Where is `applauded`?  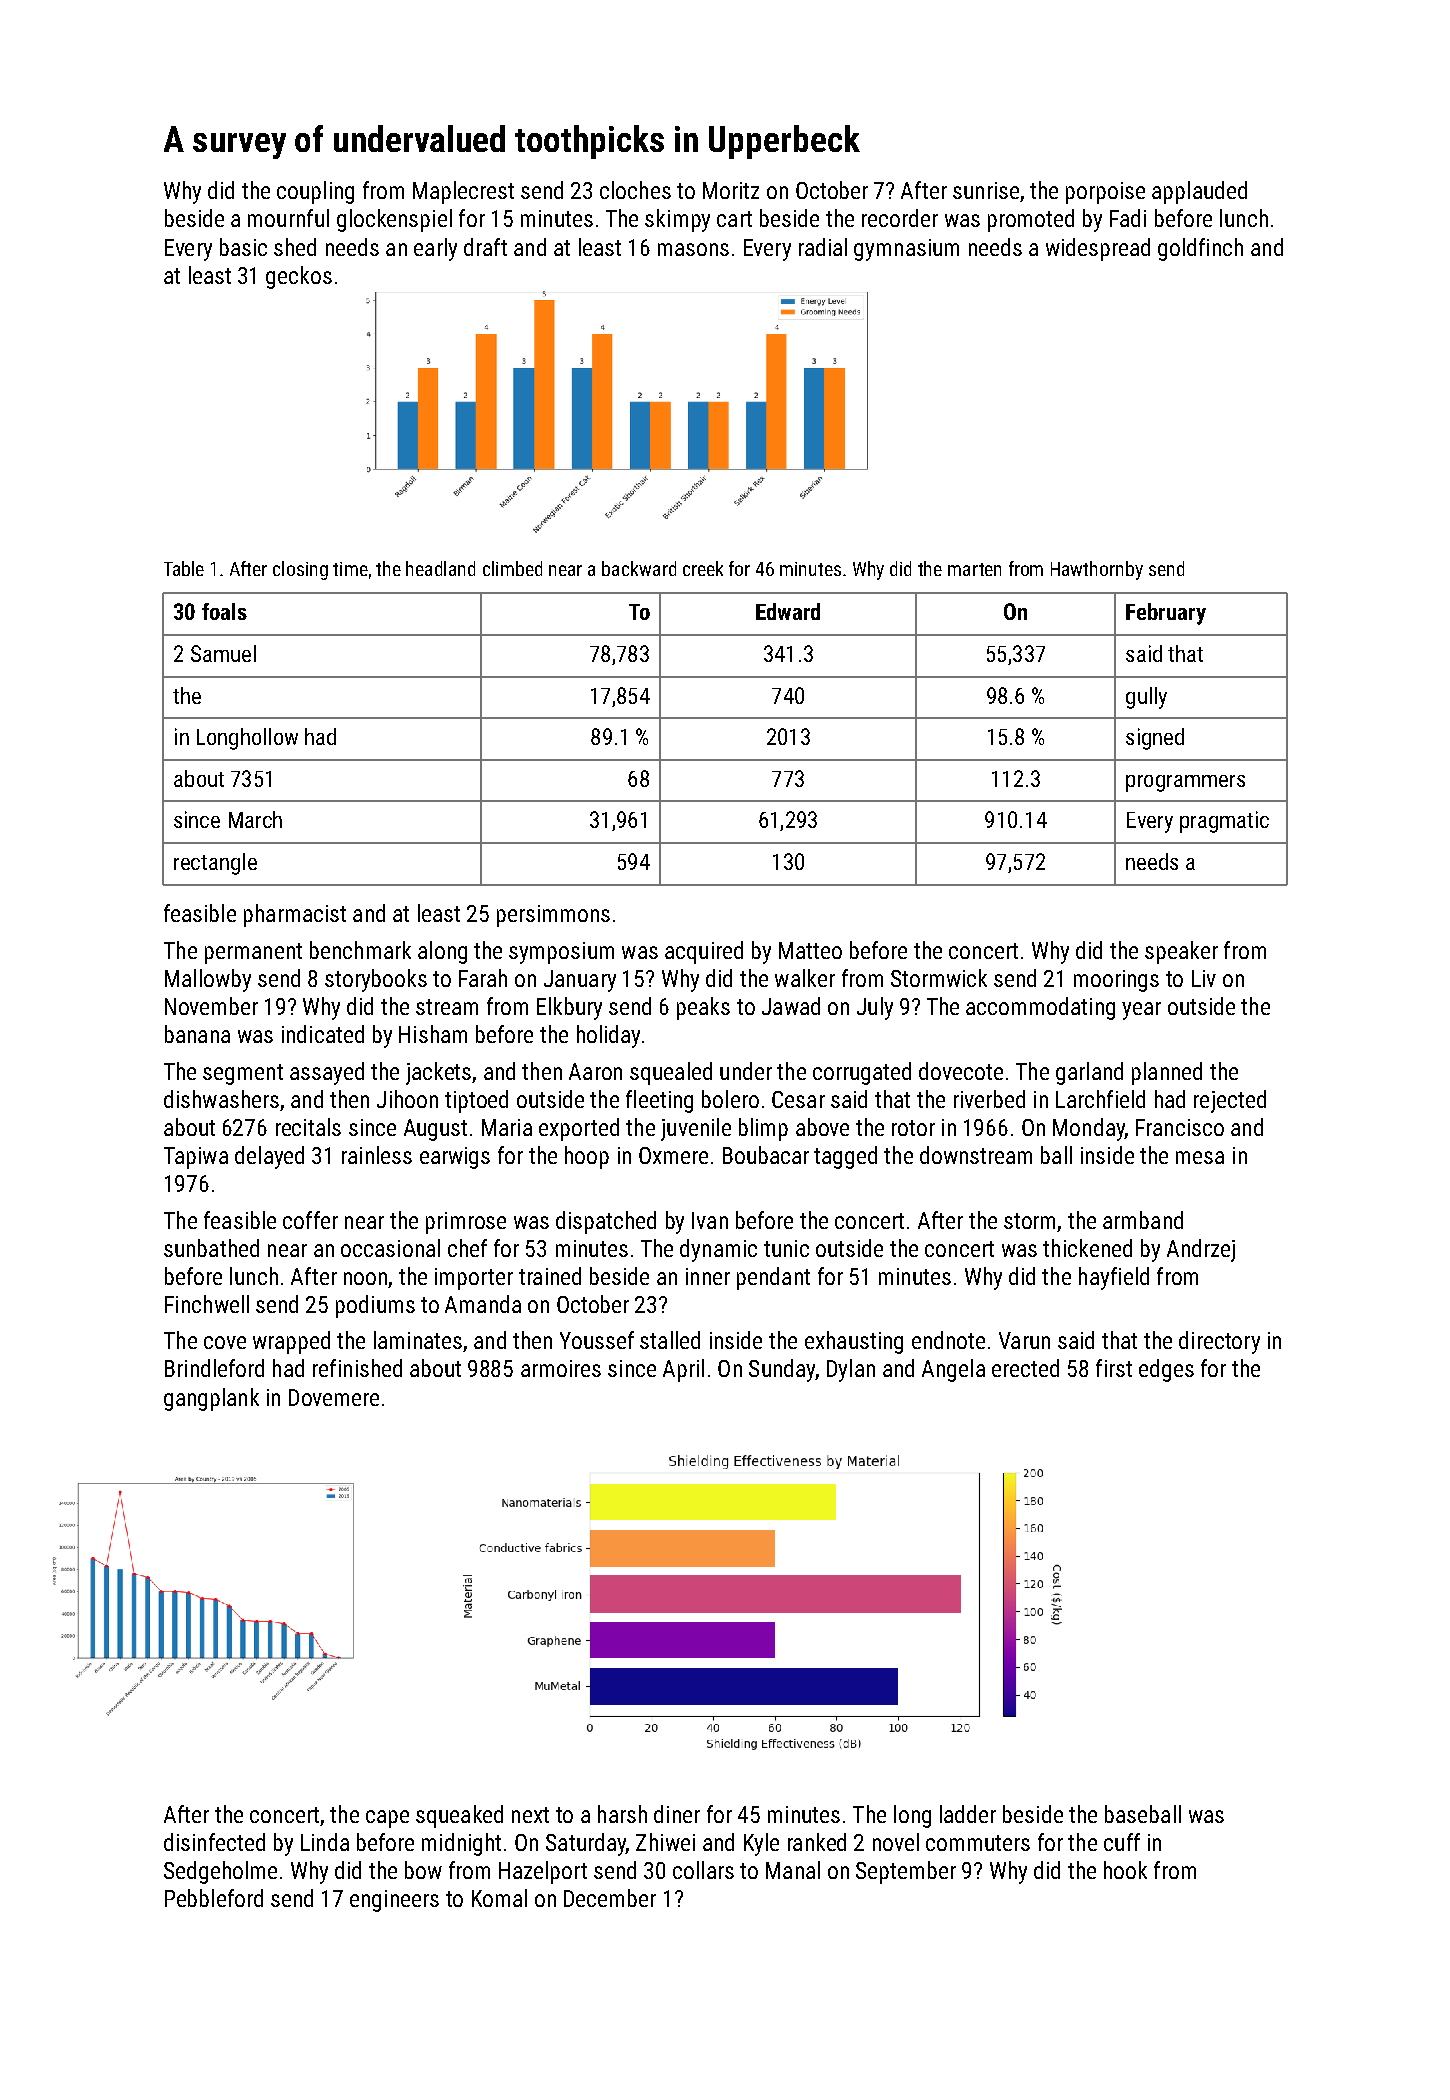 applauded is located at coordinates (1199, 192).
